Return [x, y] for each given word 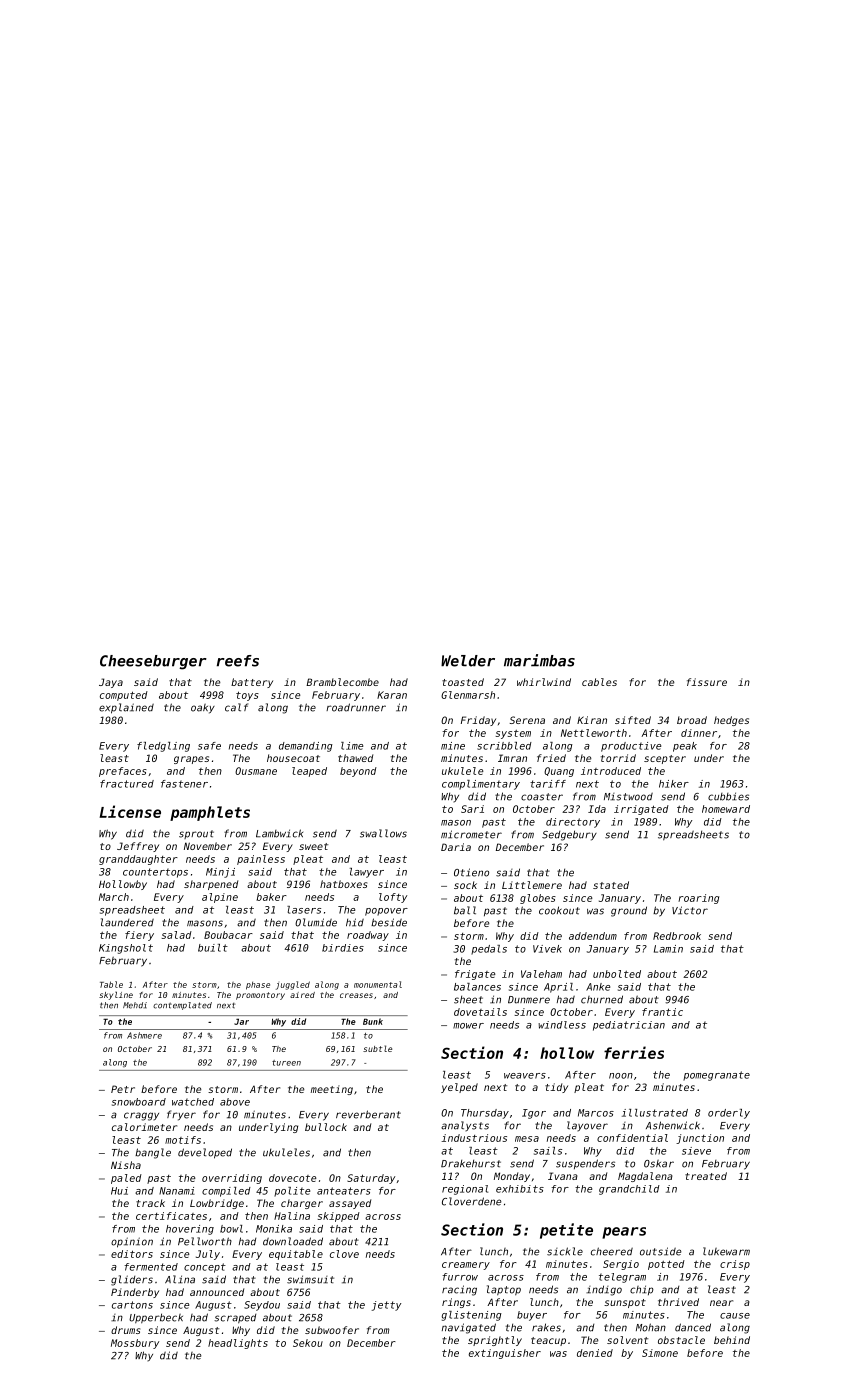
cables [599, 682]
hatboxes [343, 884]
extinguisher [505, 1354]
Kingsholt [126, 949]
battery [252, 683]
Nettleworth [594, 733]
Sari [472, 809]
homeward [726, 809]
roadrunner [356, 707]
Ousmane [256, 771]
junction [700, 1139]
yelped [459, 1088]
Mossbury [135, 1344]
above [235, 1102]
